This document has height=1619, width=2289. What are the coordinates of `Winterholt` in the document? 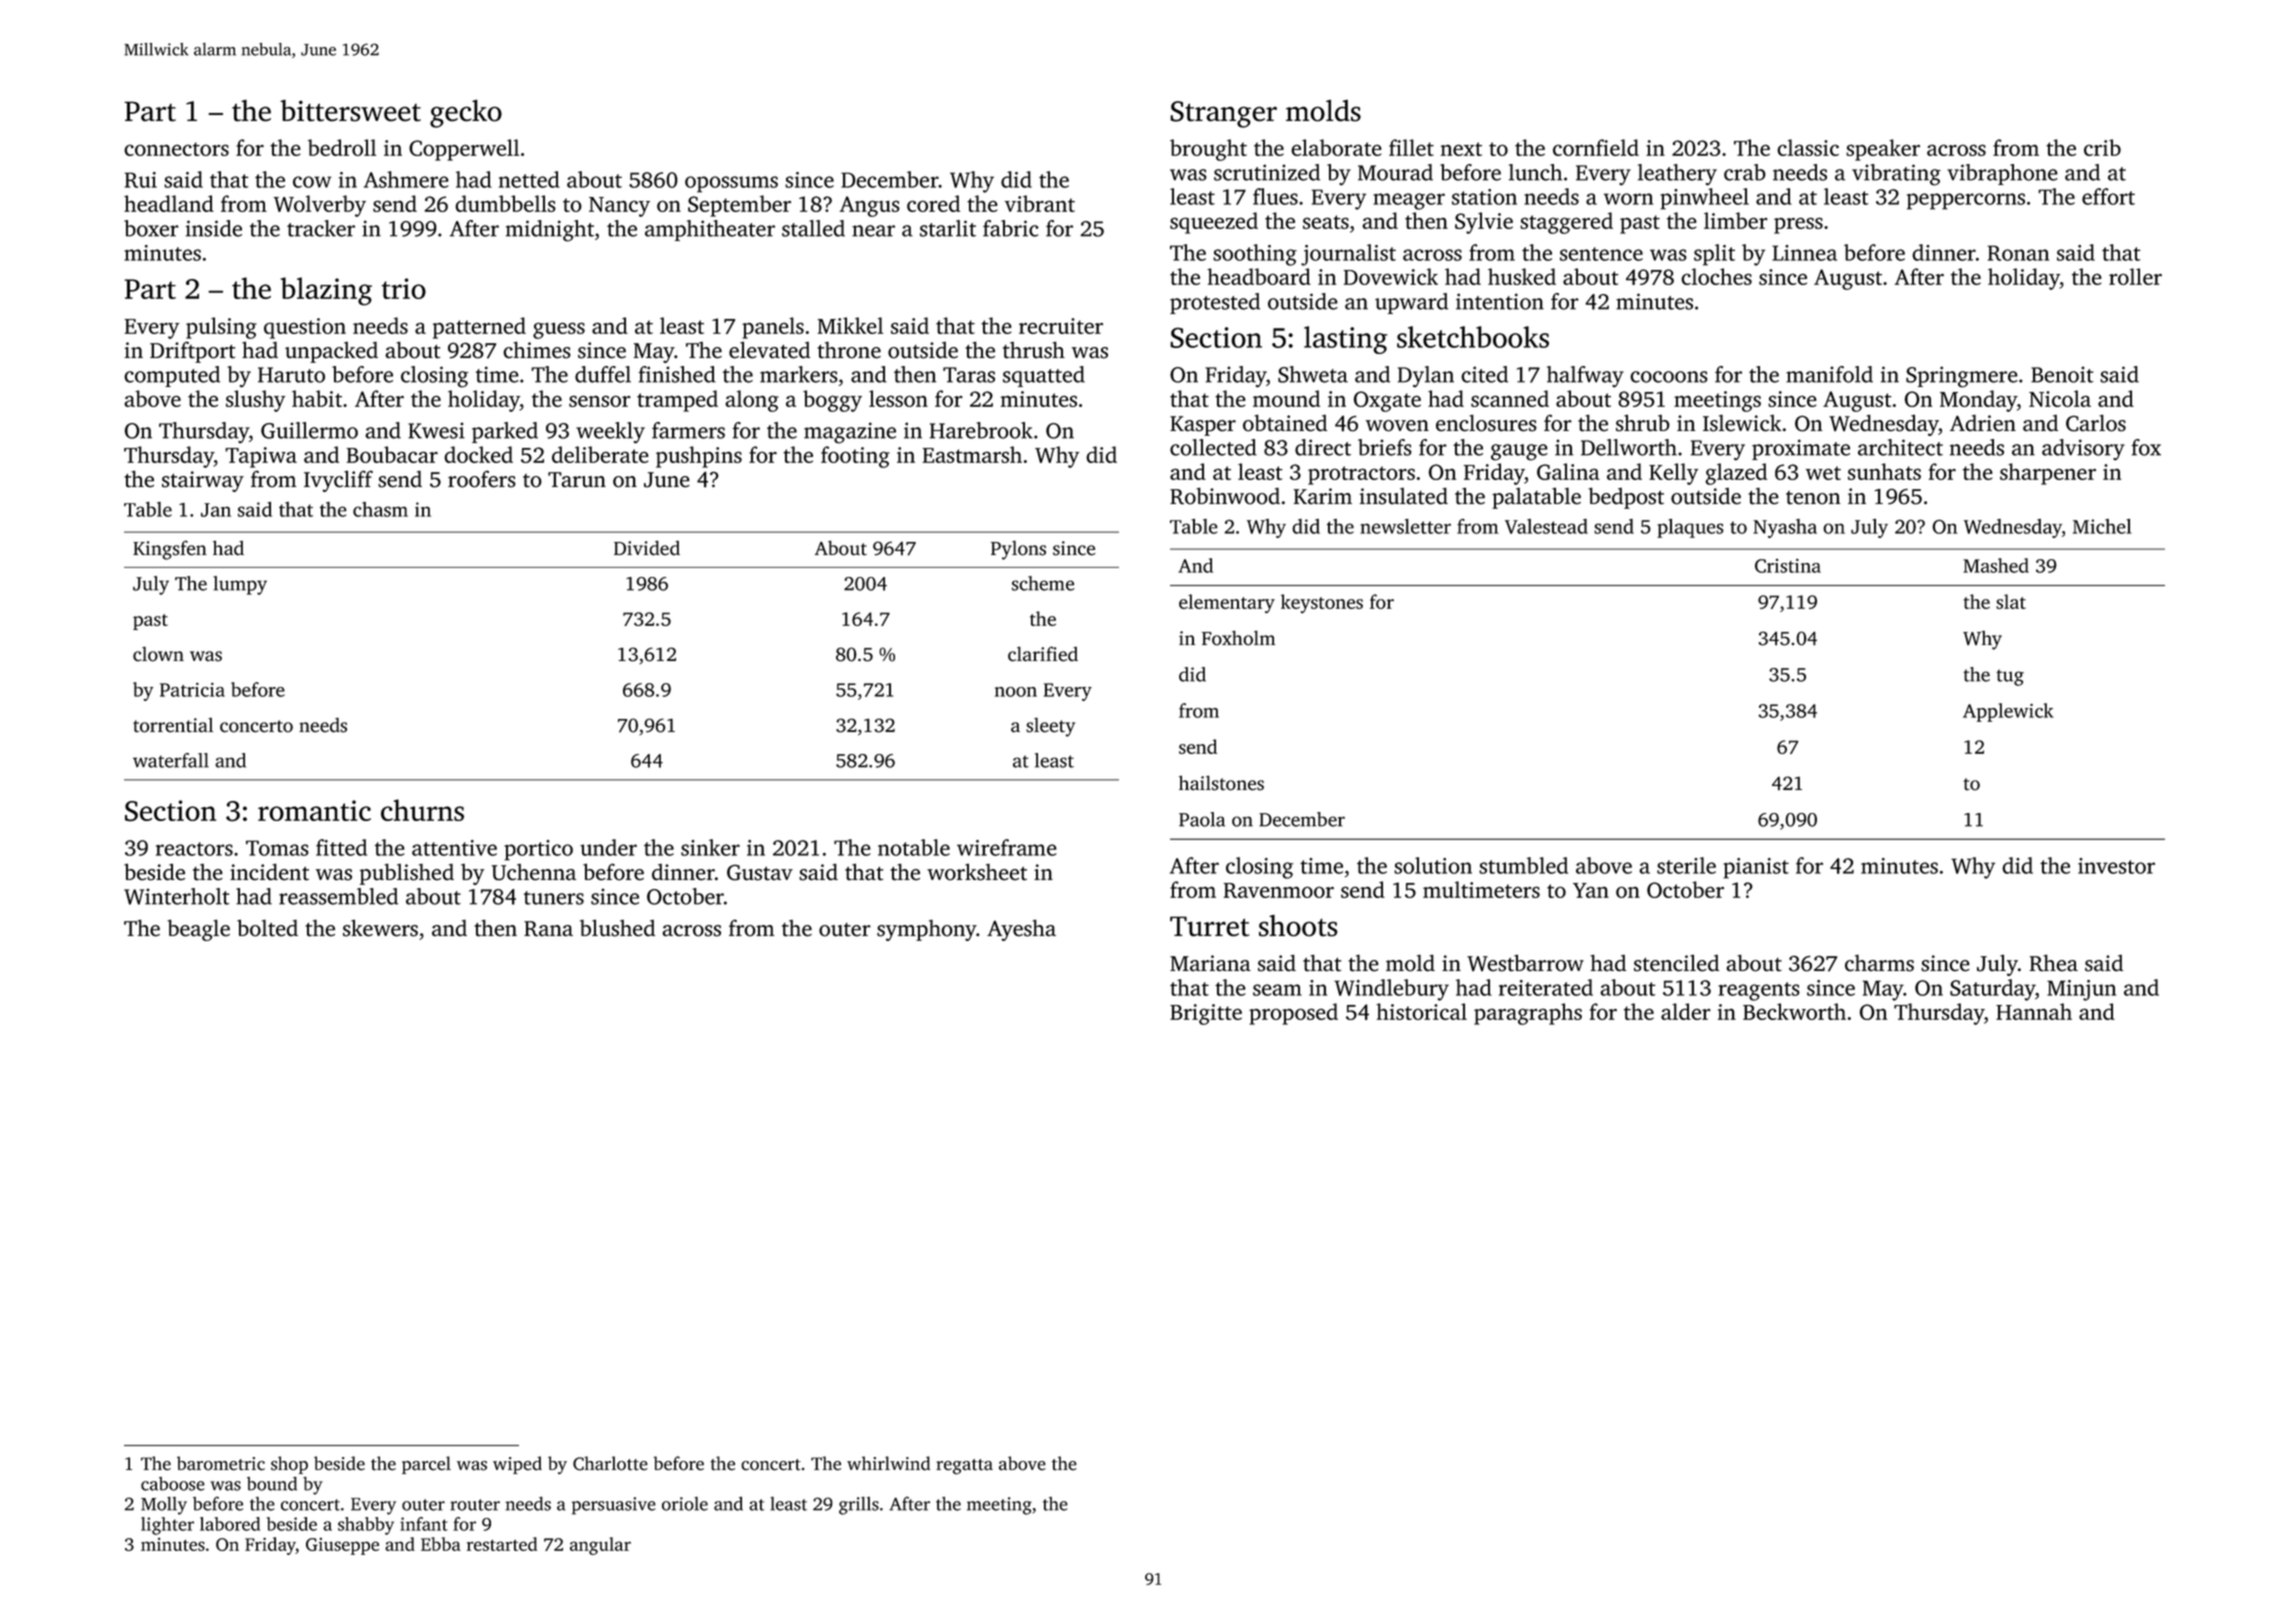 It's located at (176, 896).
